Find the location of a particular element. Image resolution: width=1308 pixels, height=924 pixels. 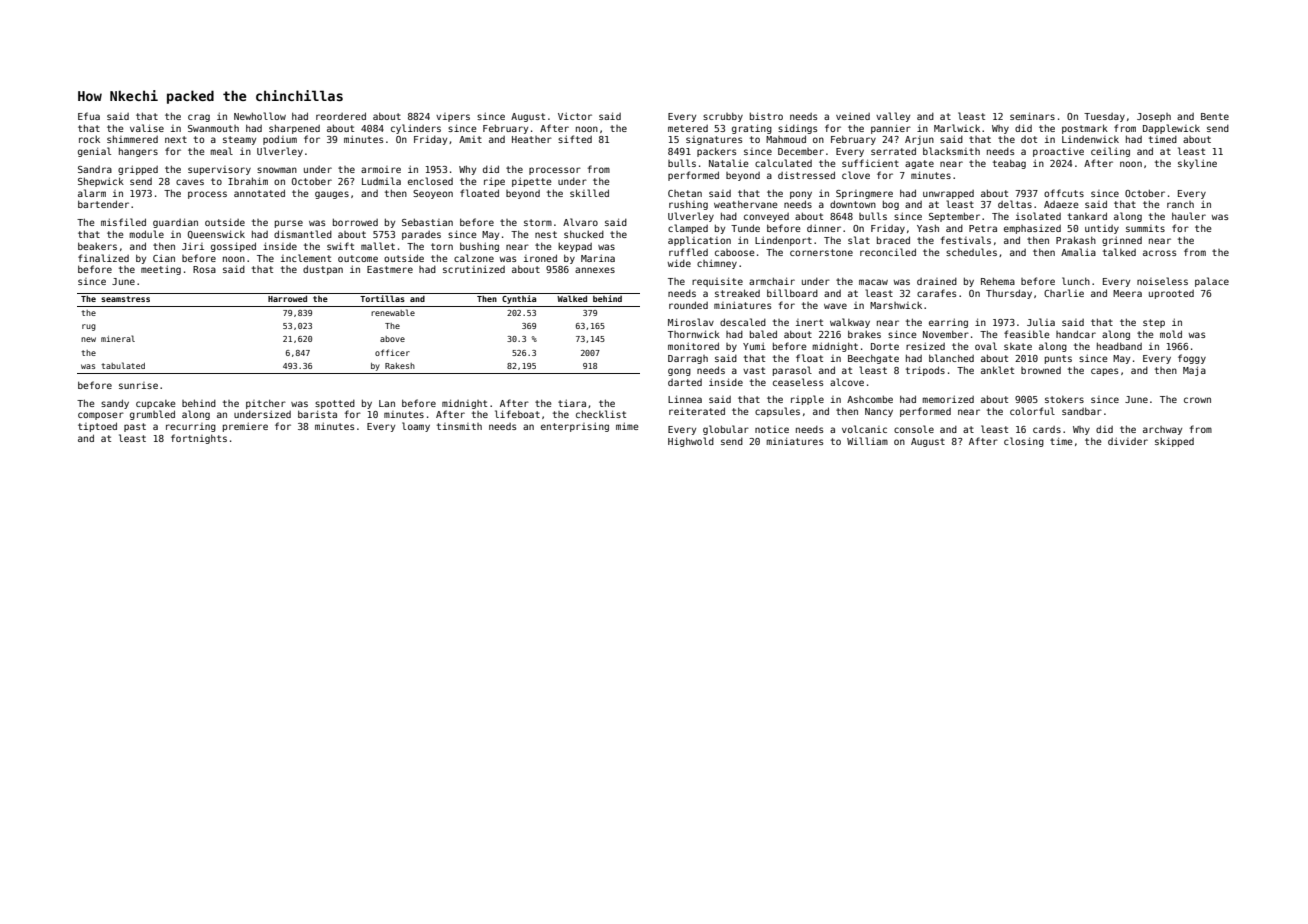

ranch is located at coordinates (1180, 204).
